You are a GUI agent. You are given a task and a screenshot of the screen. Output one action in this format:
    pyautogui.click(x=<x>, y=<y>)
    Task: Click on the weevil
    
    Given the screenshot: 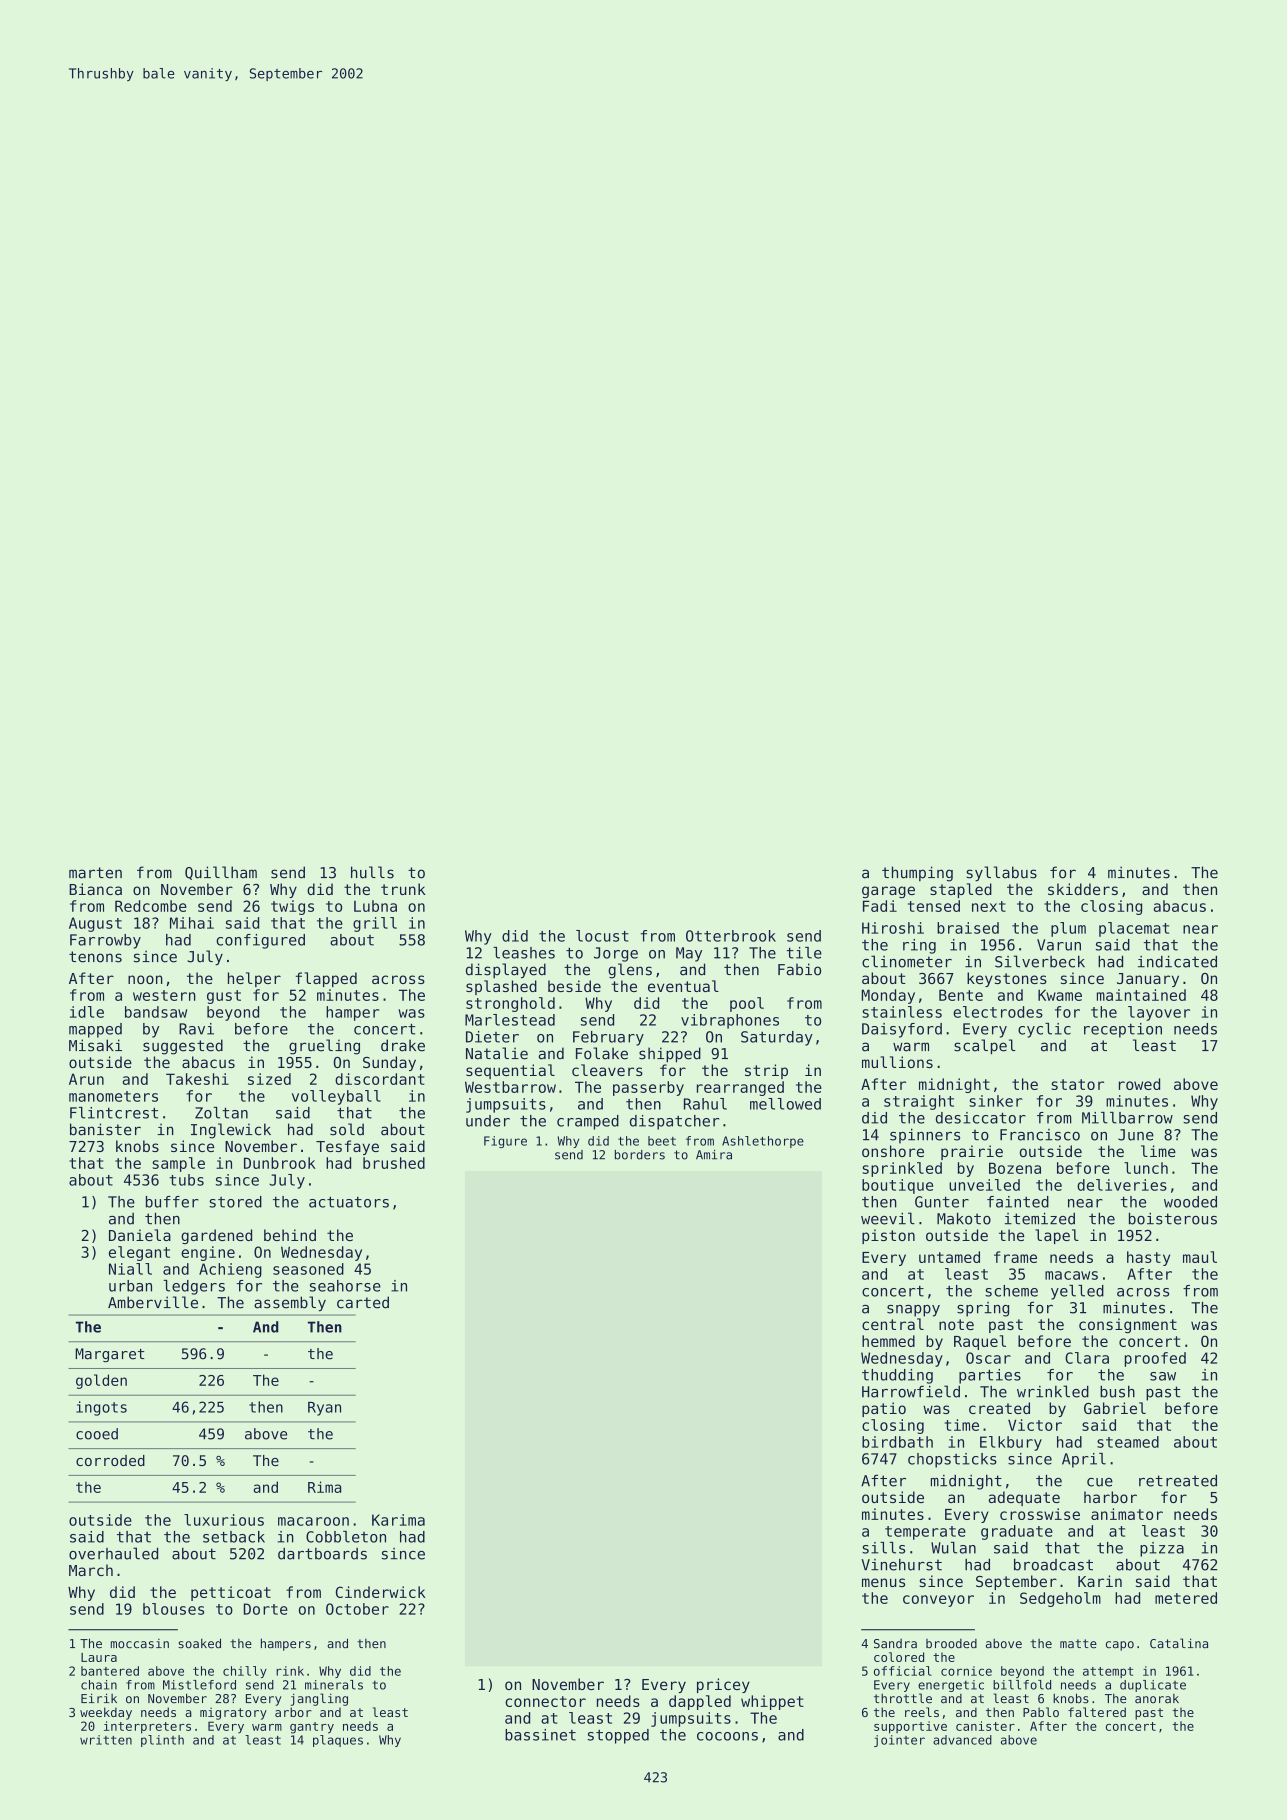 What is the action you would take?
    pyautogui.click(x=888, y=1218)
